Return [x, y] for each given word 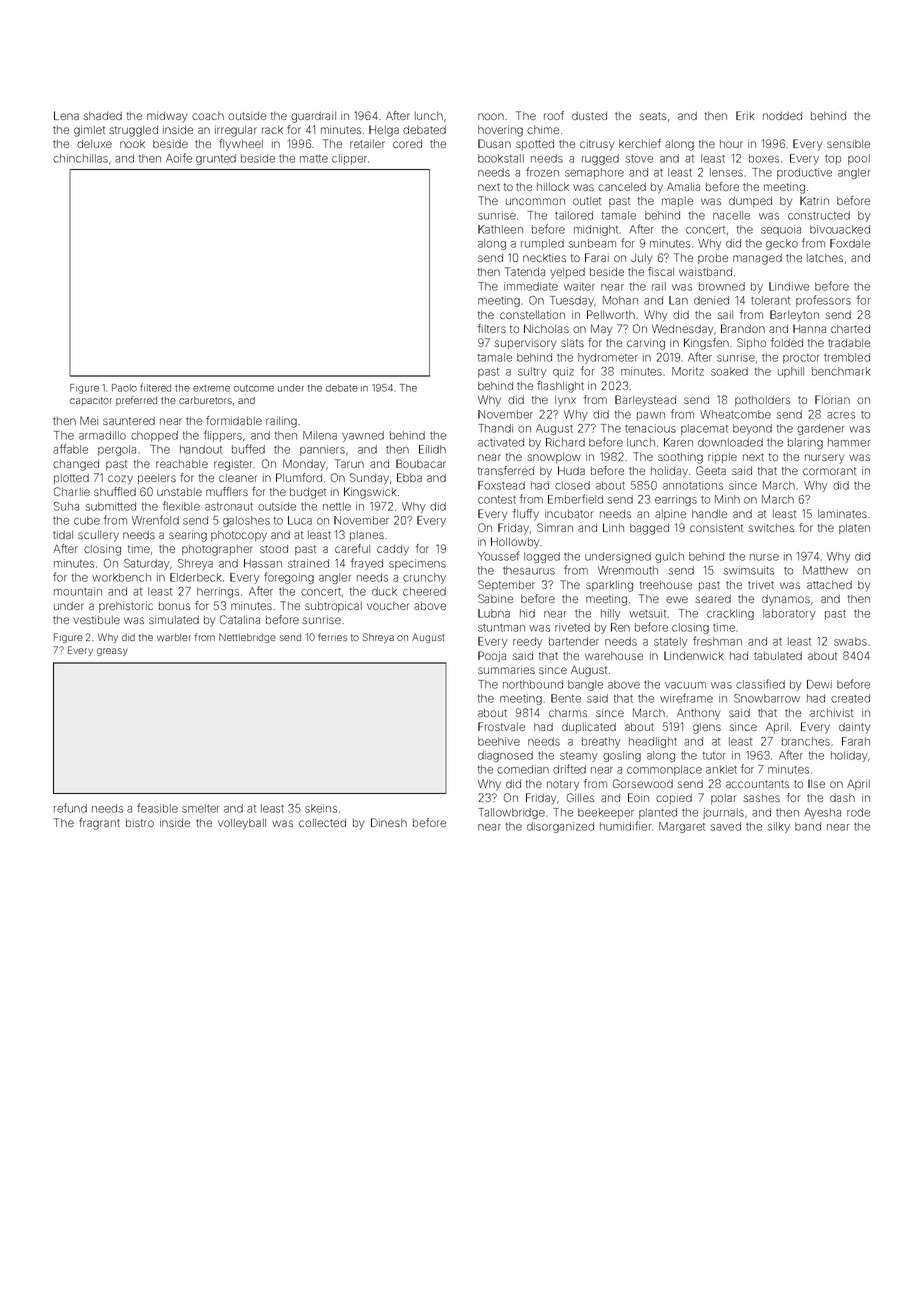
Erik [745, 115]
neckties [544, 257]
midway [167, 117]
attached [829, 585]
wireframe [686, 698]
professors [823, 301]
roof [554, 115]
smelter [201, 808]
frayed [367, 564]
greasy [112, 652]
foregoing [289, 578]
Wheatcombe [735, 414]
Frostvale [501, 726]
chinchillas [80, 158]
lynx [565, 401]
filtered [155, 387]
